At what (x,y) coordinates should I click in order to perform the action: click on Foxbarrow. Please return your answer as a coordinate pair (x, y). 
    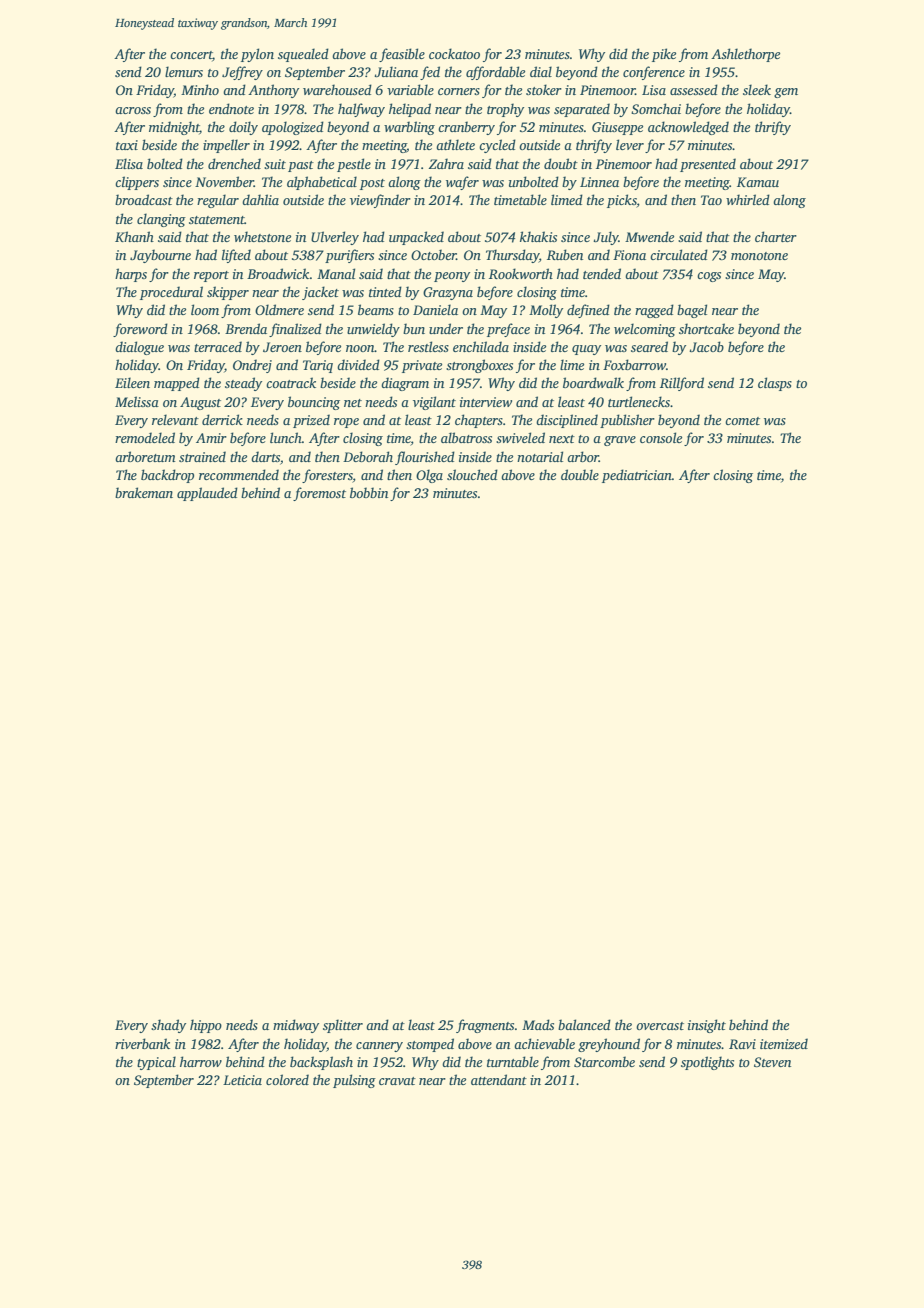
    Looking at the image, I should click on (634, 364).
